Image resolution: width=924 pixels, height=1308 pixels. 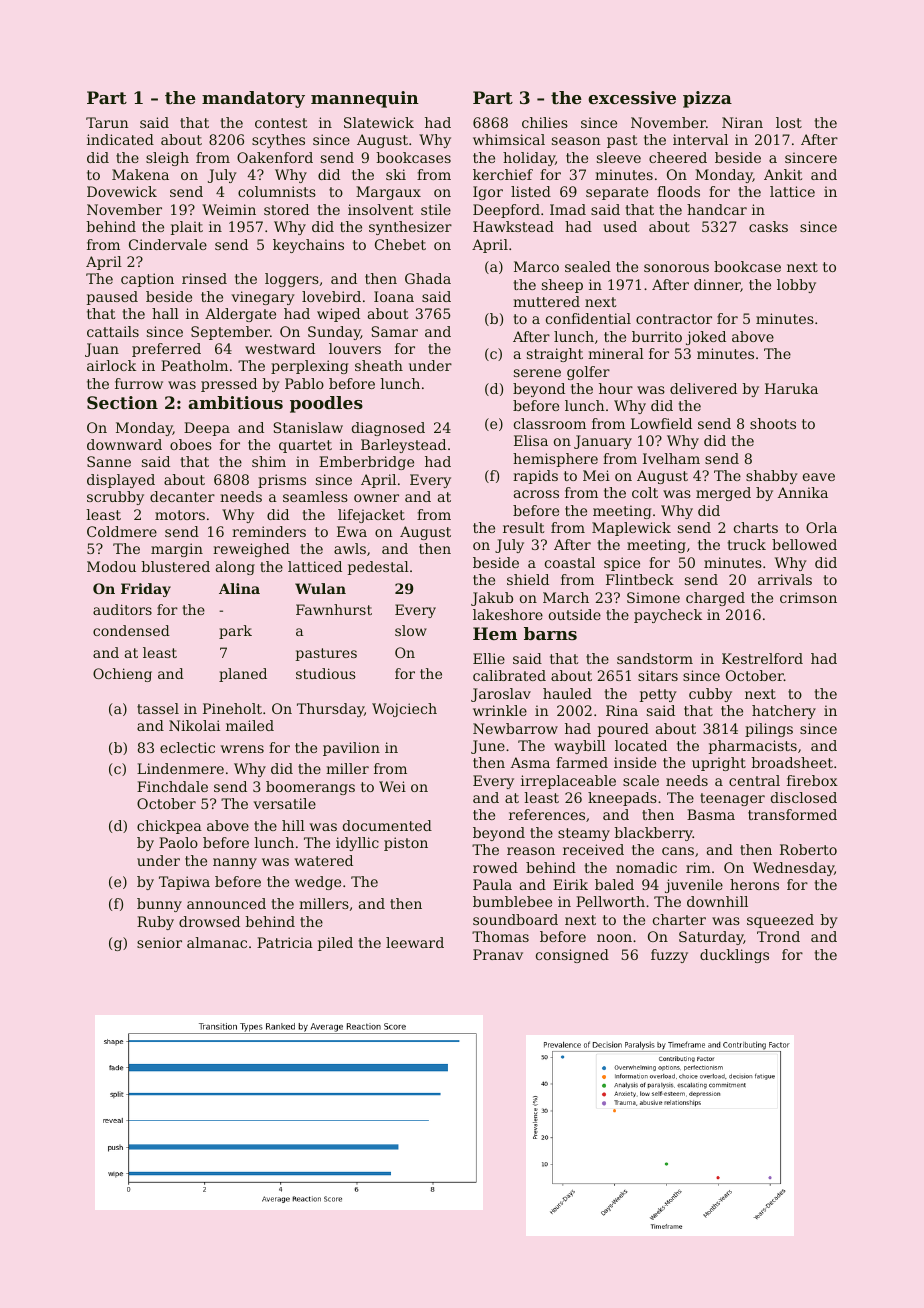 I want to click on Imad, so click(x=568, y=209).
